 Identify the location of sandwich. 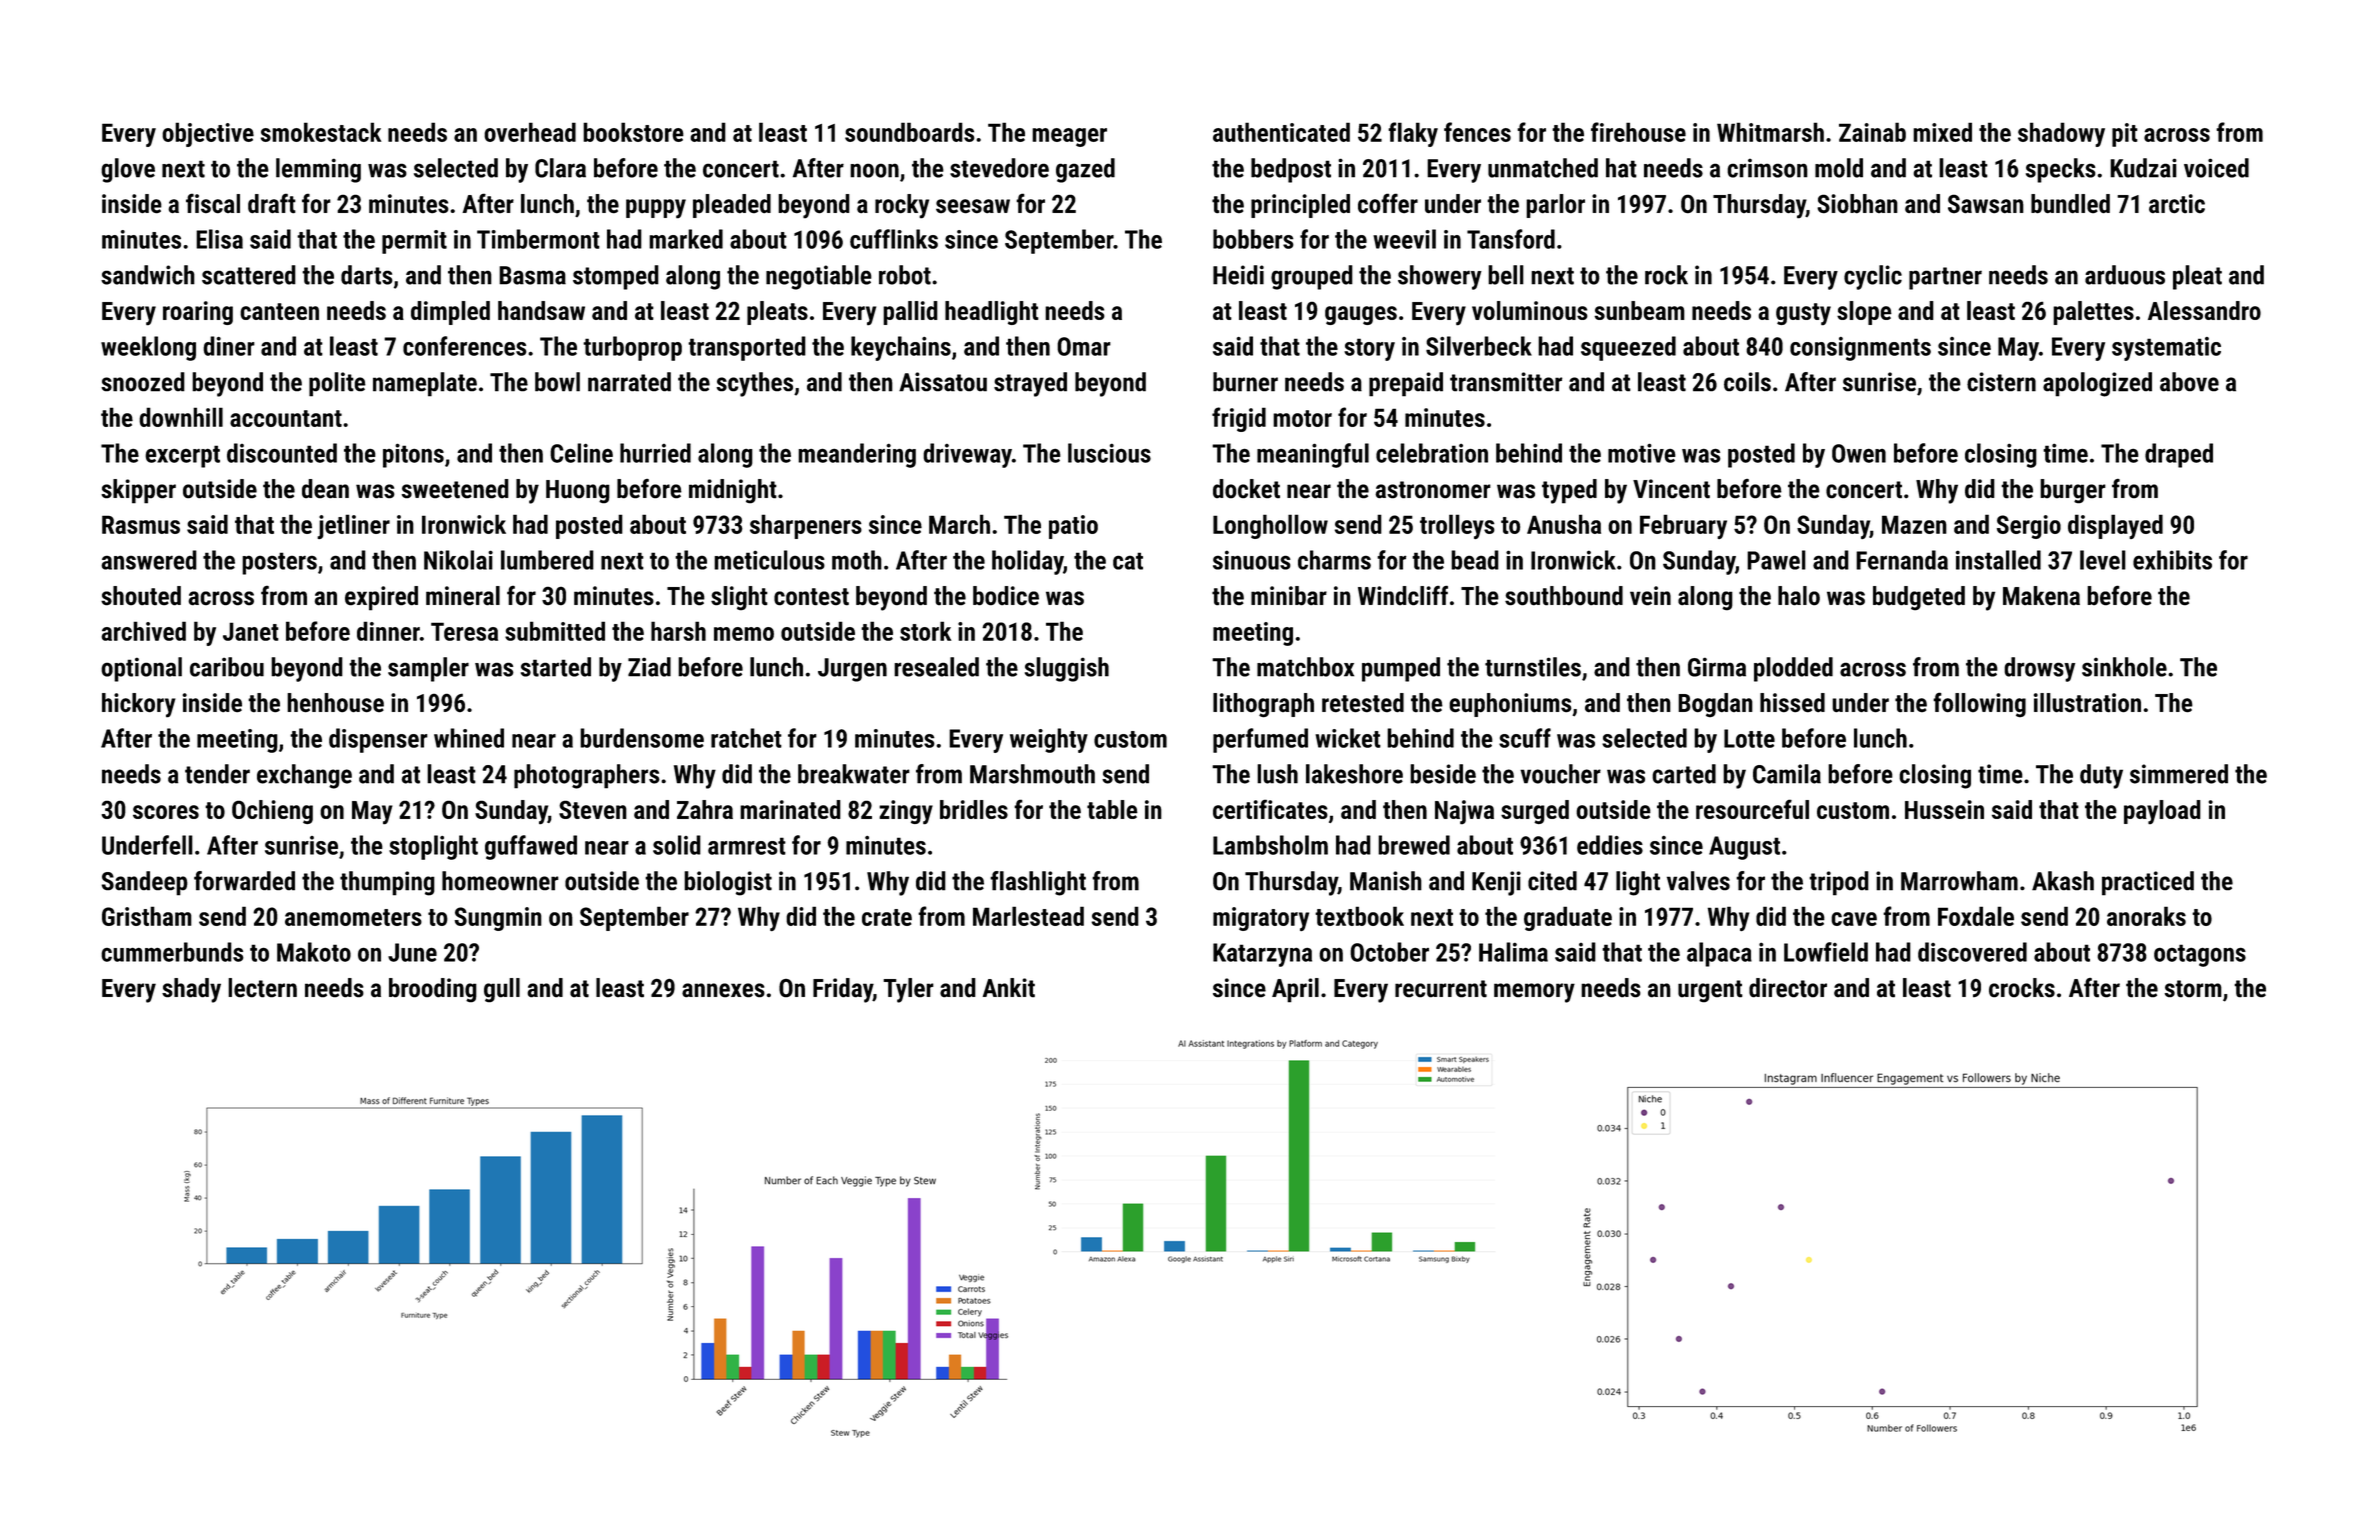
(148, 275).
